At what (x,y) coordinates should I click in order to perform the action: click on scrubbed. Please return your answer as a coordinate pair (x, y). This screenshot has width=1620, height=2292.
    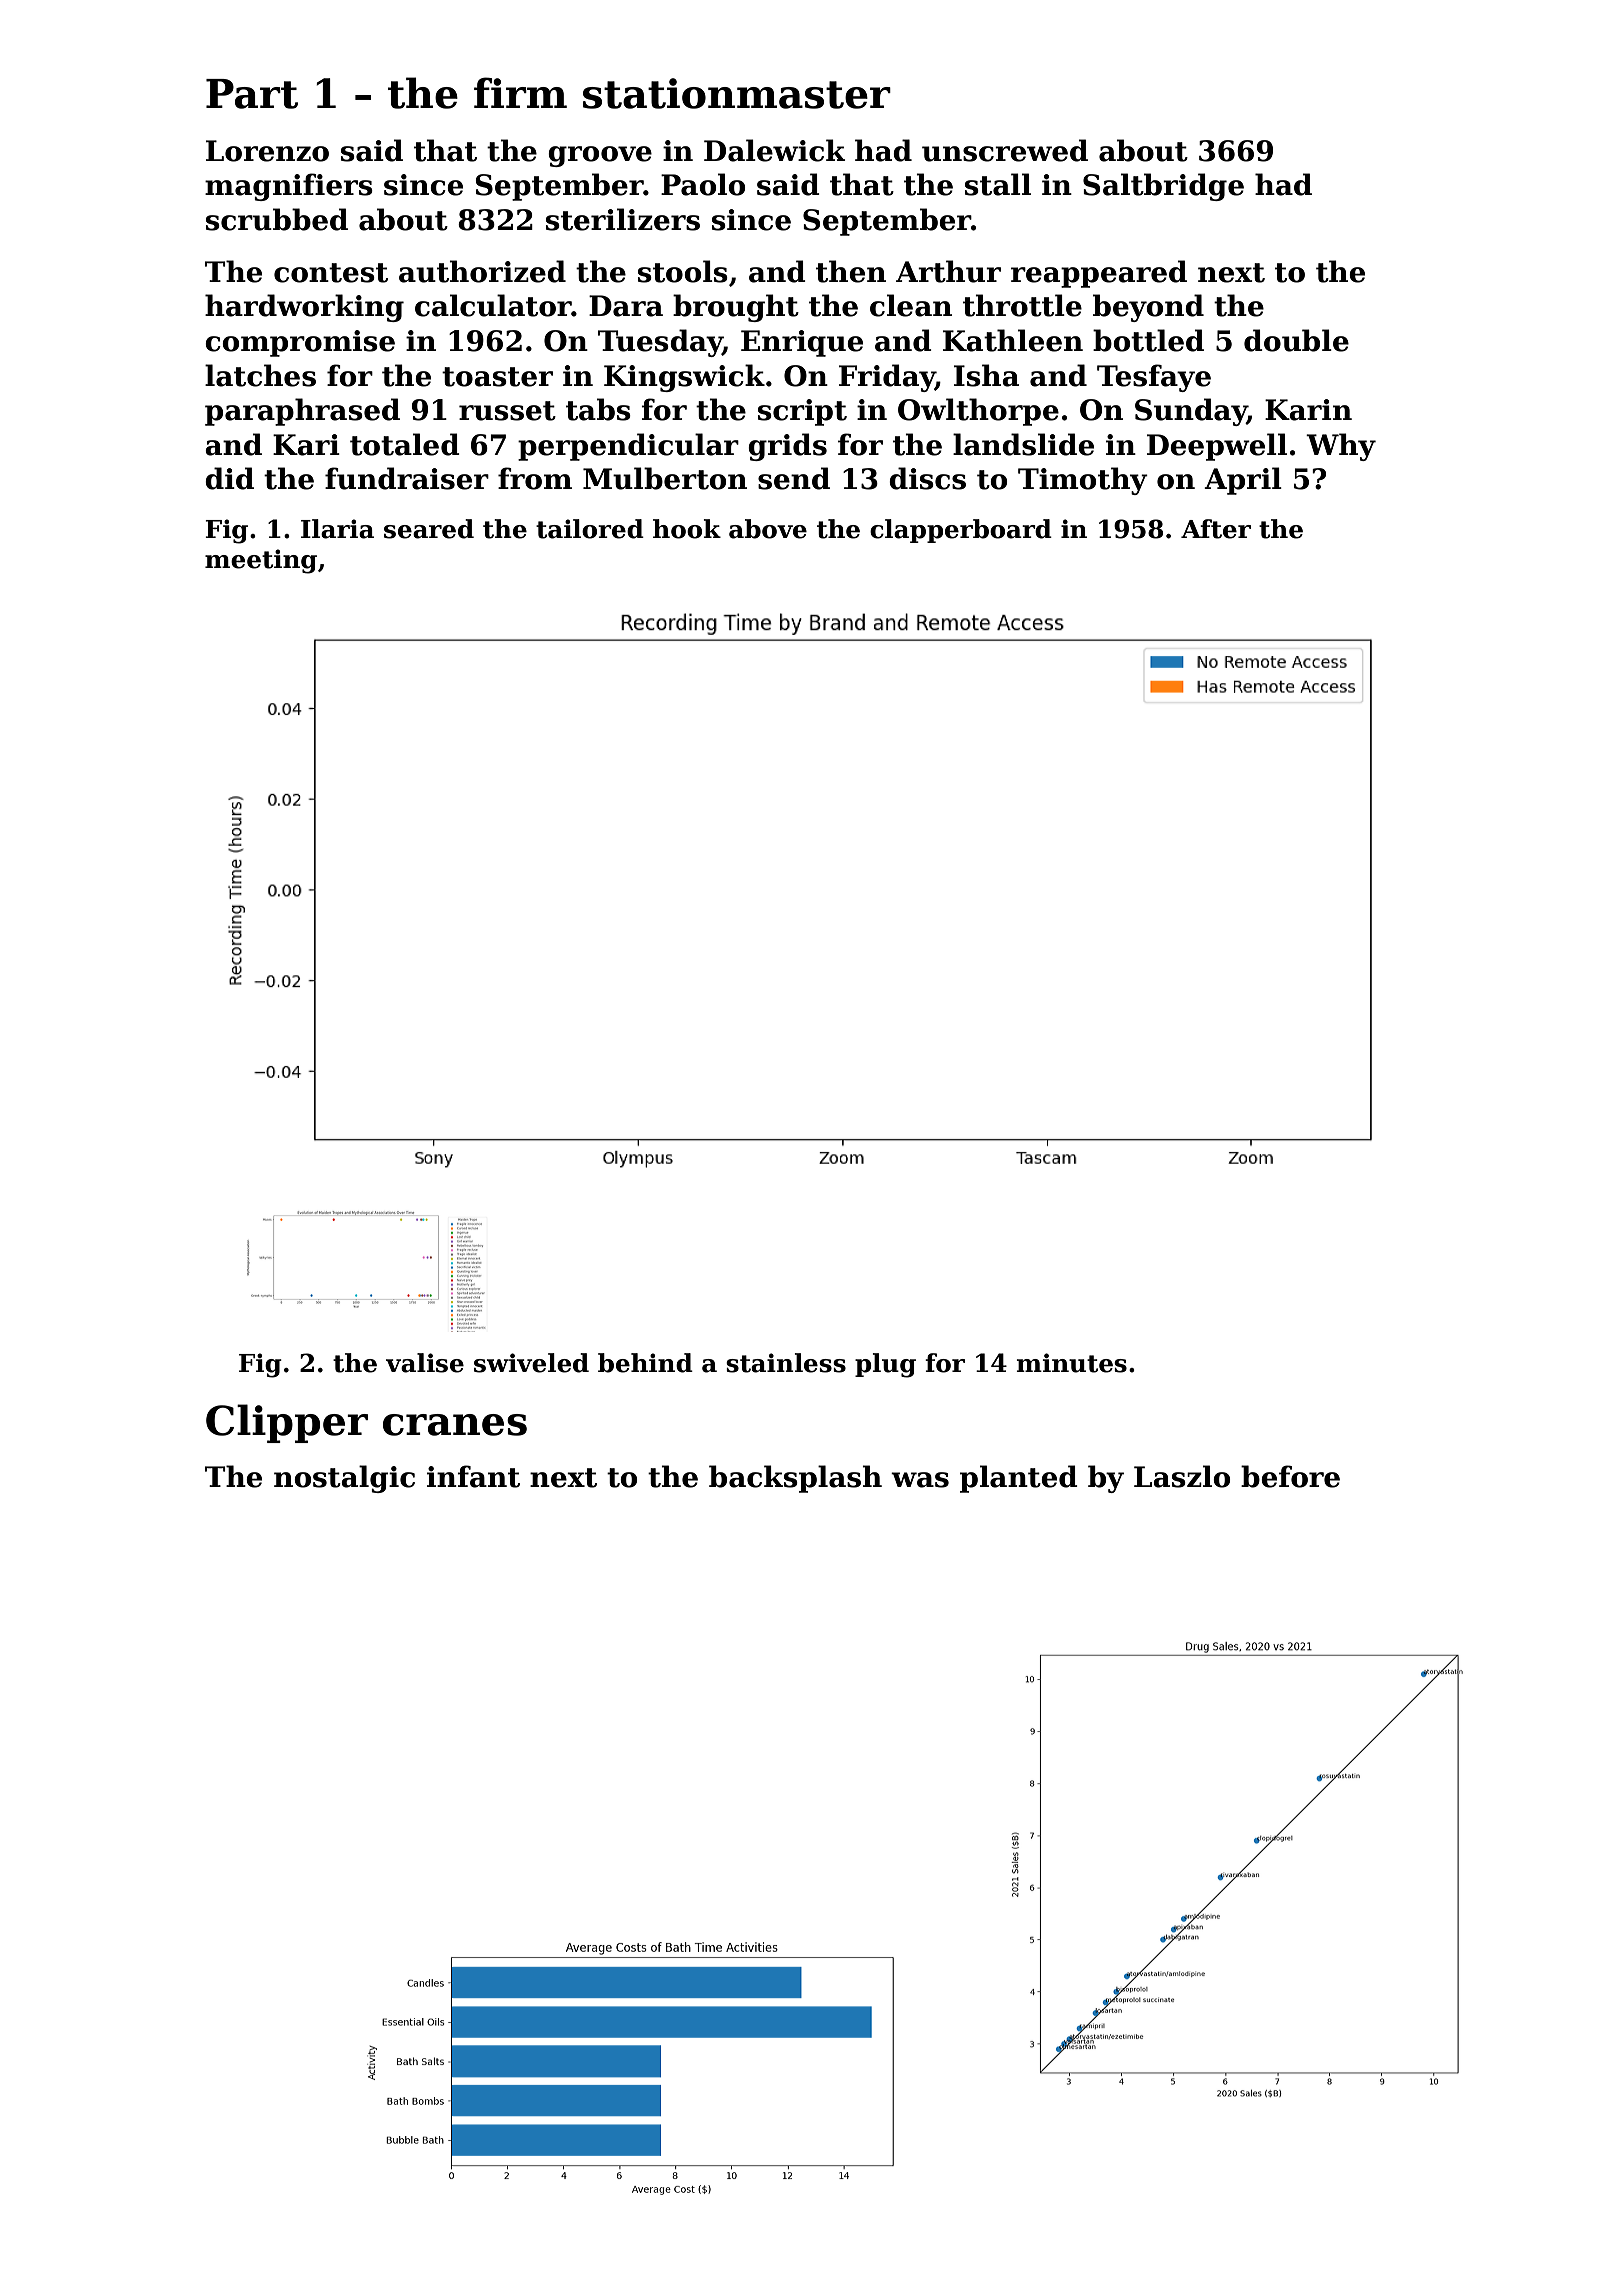
    Looking at the image, I should click on (277, 219).
